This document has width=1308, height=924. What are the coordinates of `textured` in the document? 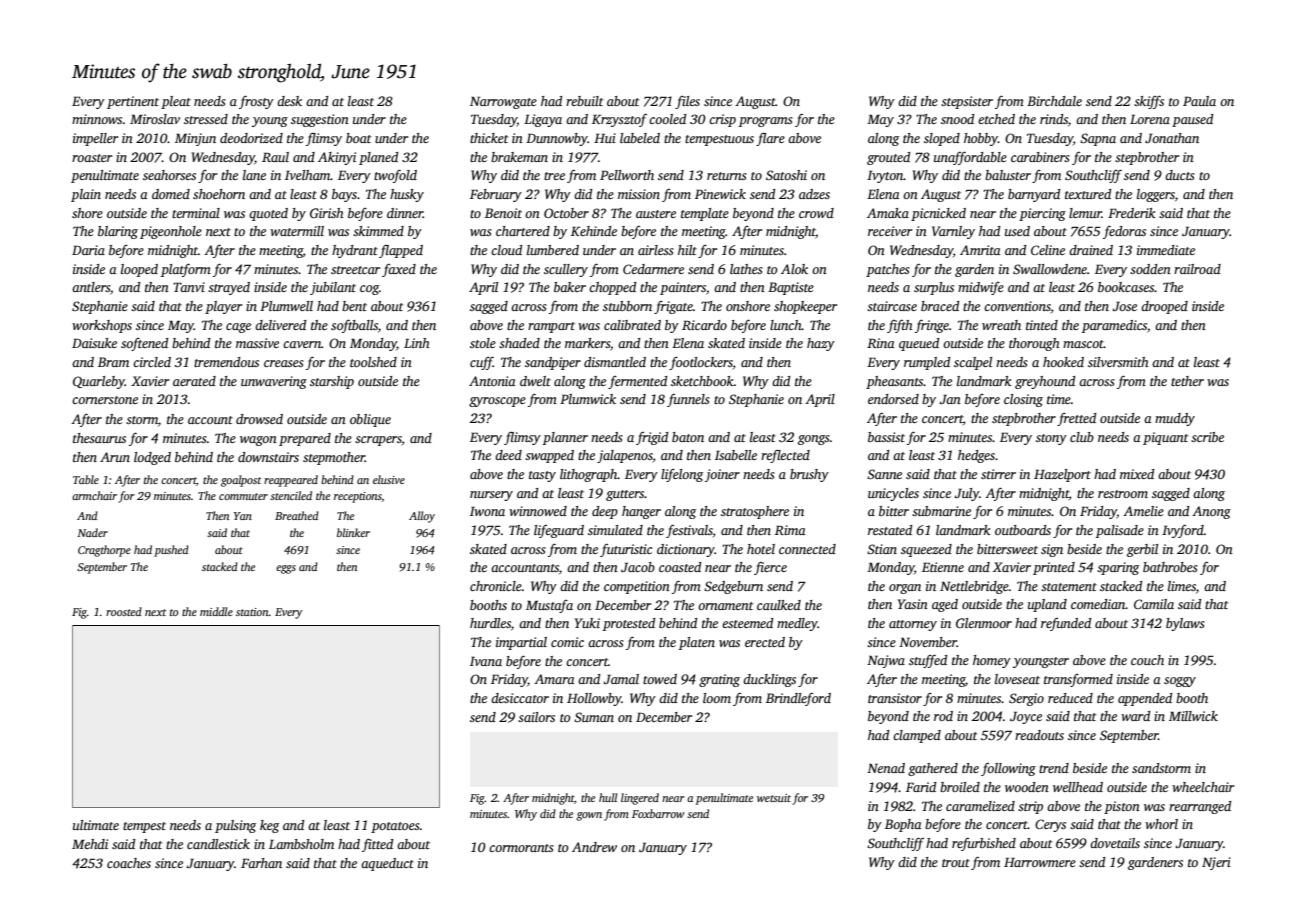 It's located at (1088, 194).
